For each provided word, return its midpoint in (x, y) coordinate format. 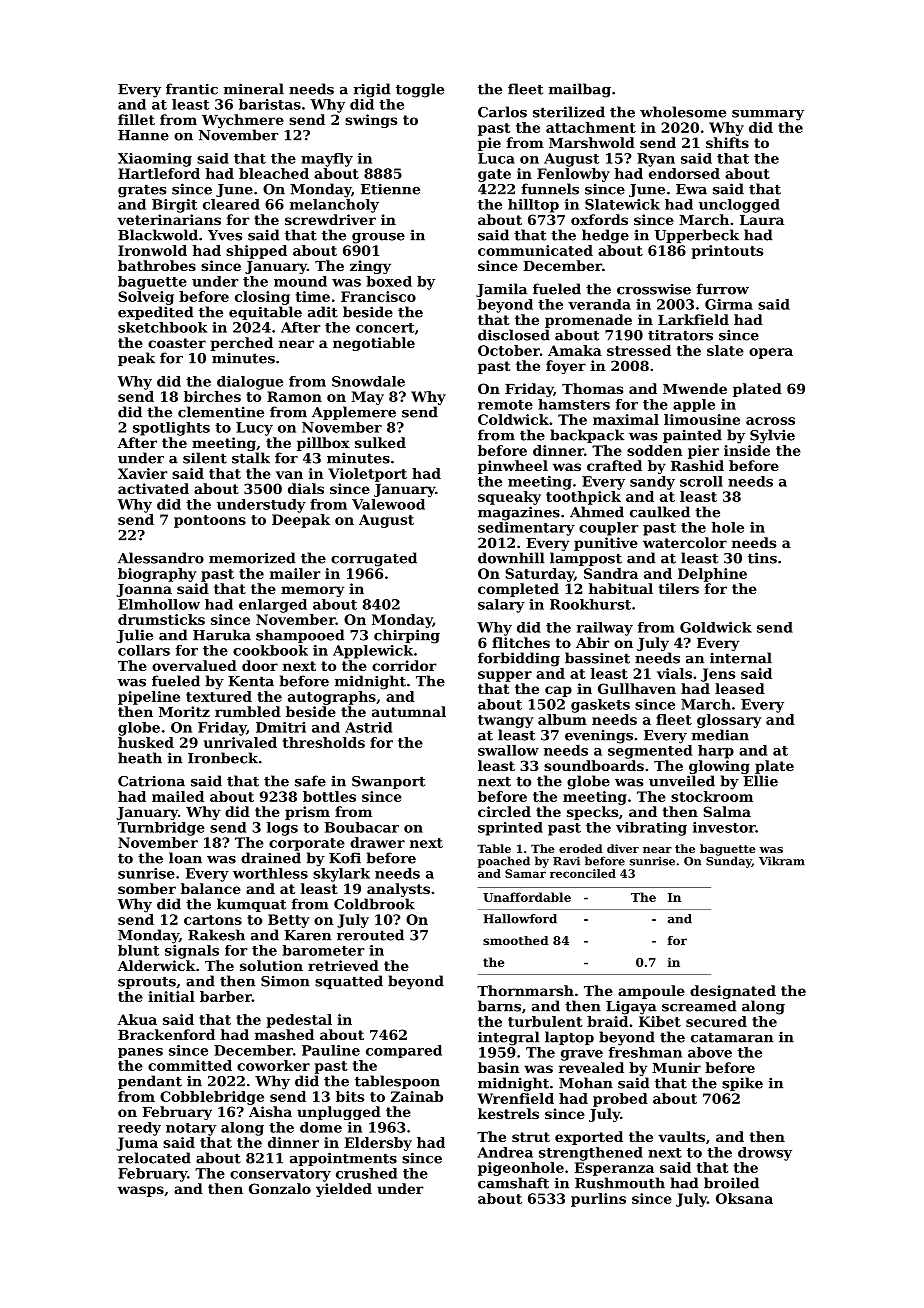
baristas (270, 104)
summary (768, 115)
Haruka (222, 635)
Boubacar (362, 827)
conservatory (280, 1175)
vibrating (651, 829)
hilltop (533, 206)
